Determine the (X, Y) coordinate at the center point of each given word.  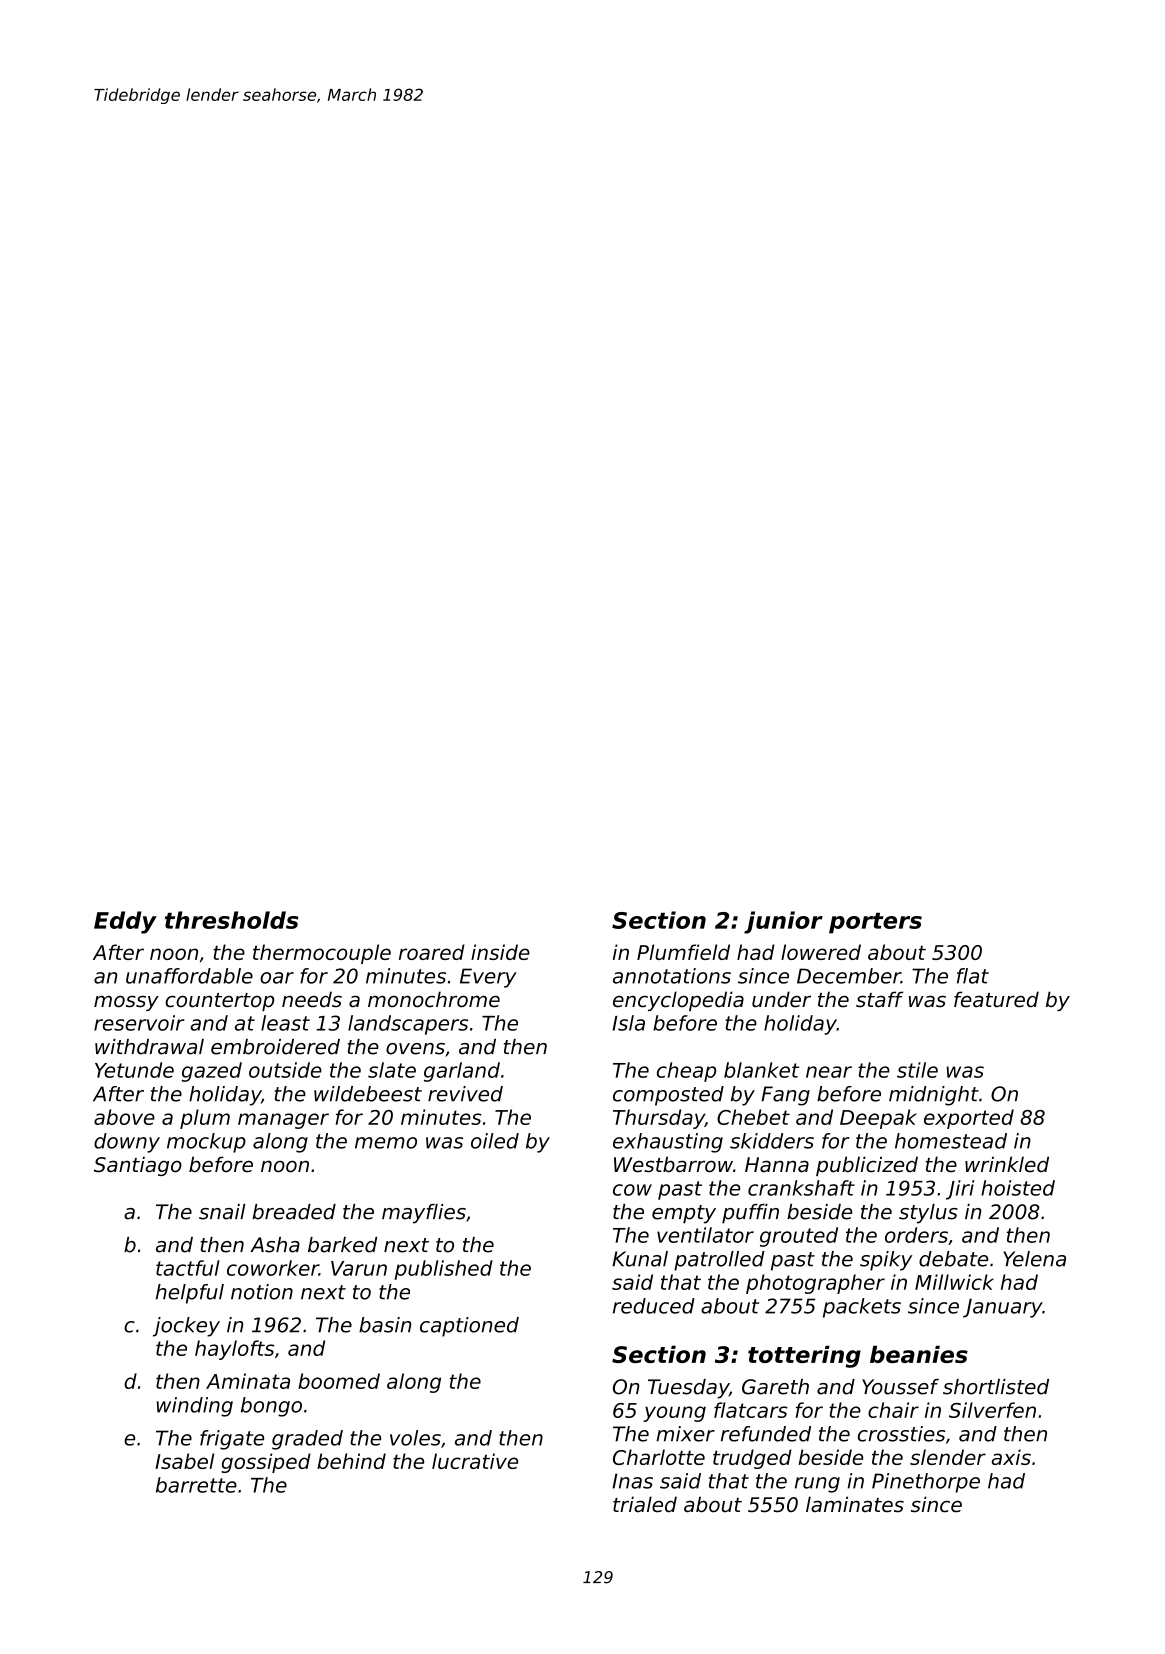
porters (875, 923)
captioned (469, 1327)
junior (783, 922)
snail (222, 1212)
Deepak (878, 1119)
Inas (632, 1481)
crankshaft (801, 1188)
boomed (339, 1381)
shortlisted (996, 1387)
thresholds (231, 920)
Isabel (184, 1461)
